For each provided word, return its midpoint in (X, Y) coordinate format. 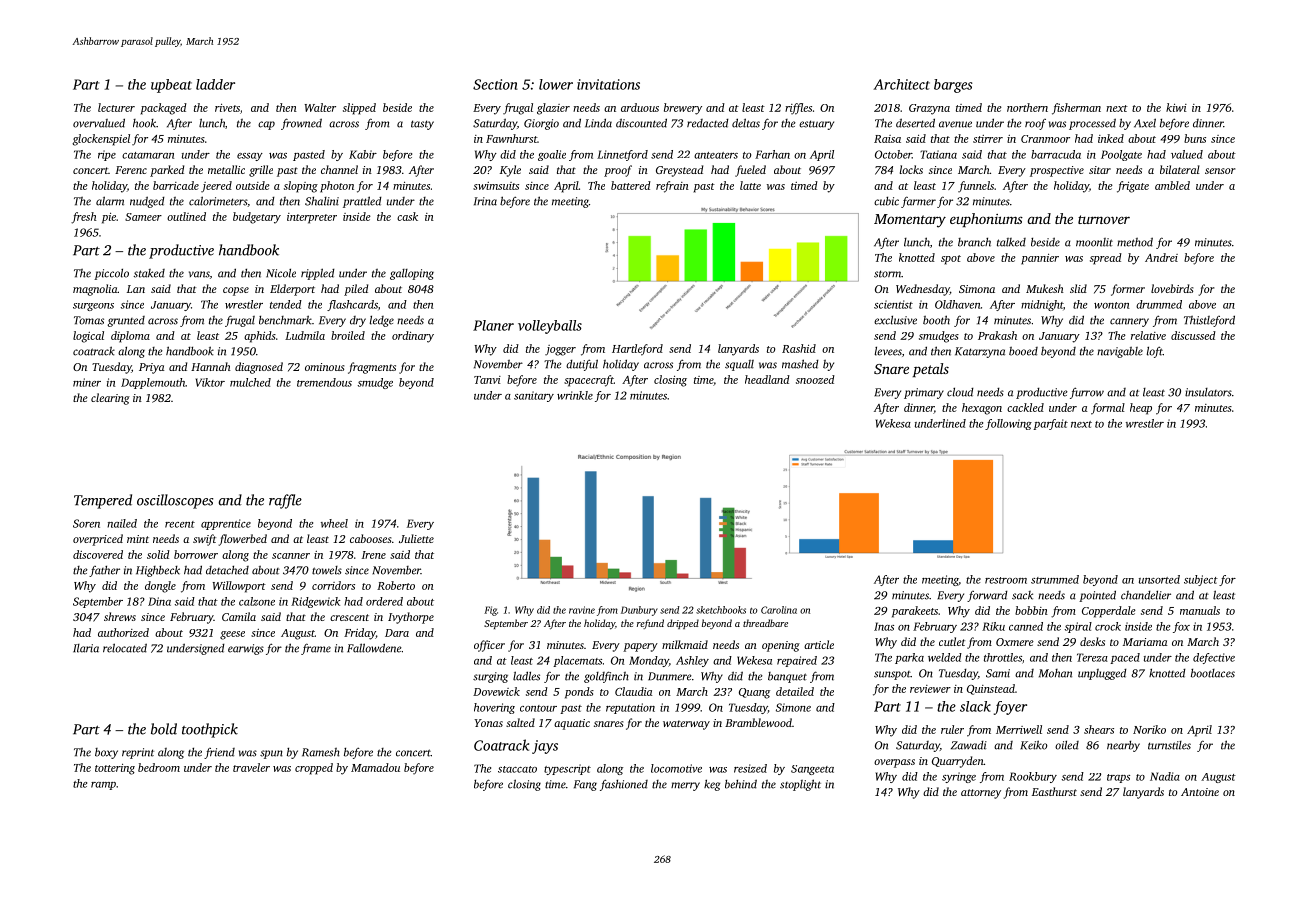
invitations (608, 84)
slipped (359, 109)
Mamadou (375, 767)
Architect (901, 84)
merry (685, 786)
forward (987, 596)
